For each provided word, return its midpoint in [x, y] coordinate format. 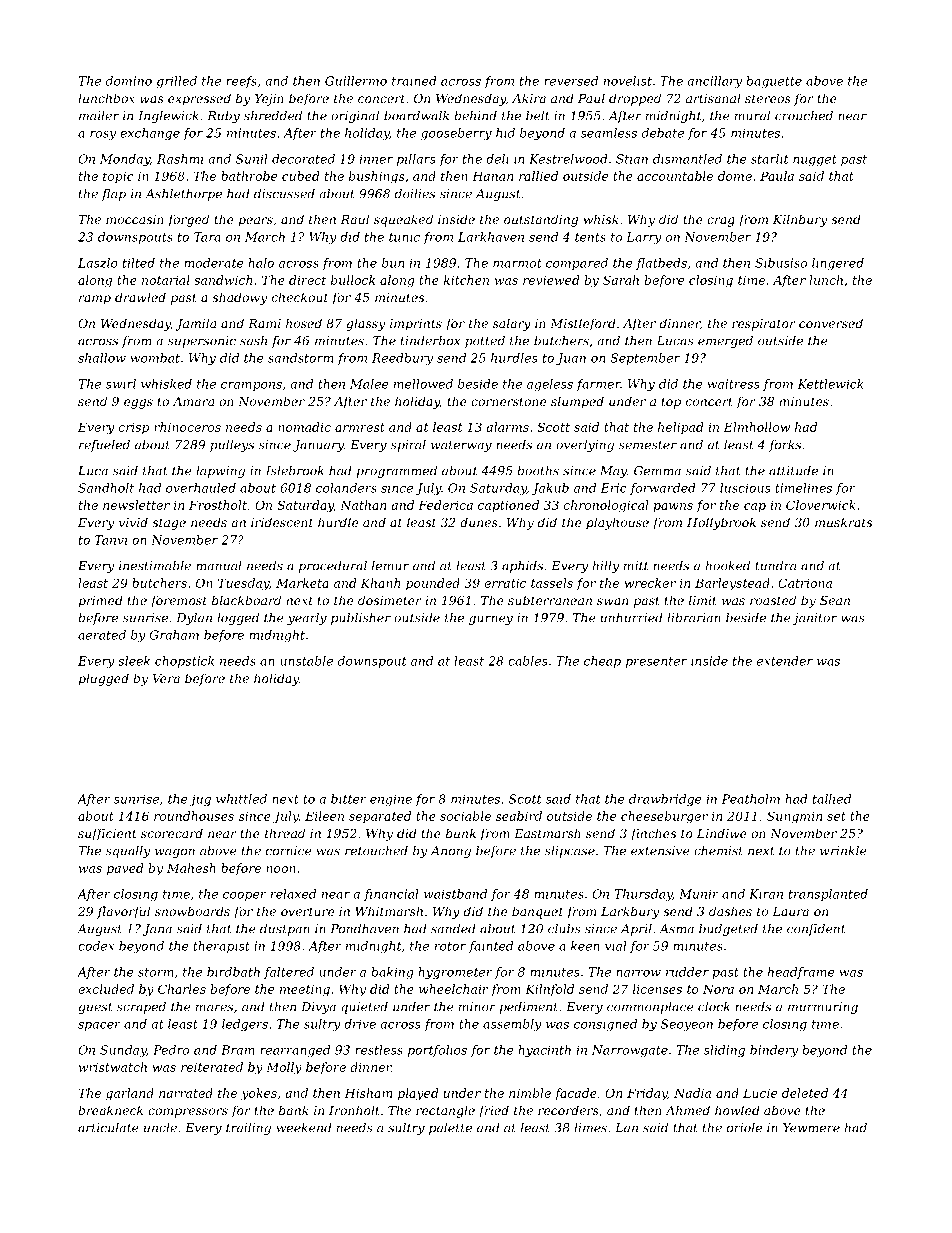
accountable [675, 176]
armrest [360, 427]
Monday [125, 160]
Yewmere [811, 1128]
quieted [364, 1008]
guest [95, 1008]
